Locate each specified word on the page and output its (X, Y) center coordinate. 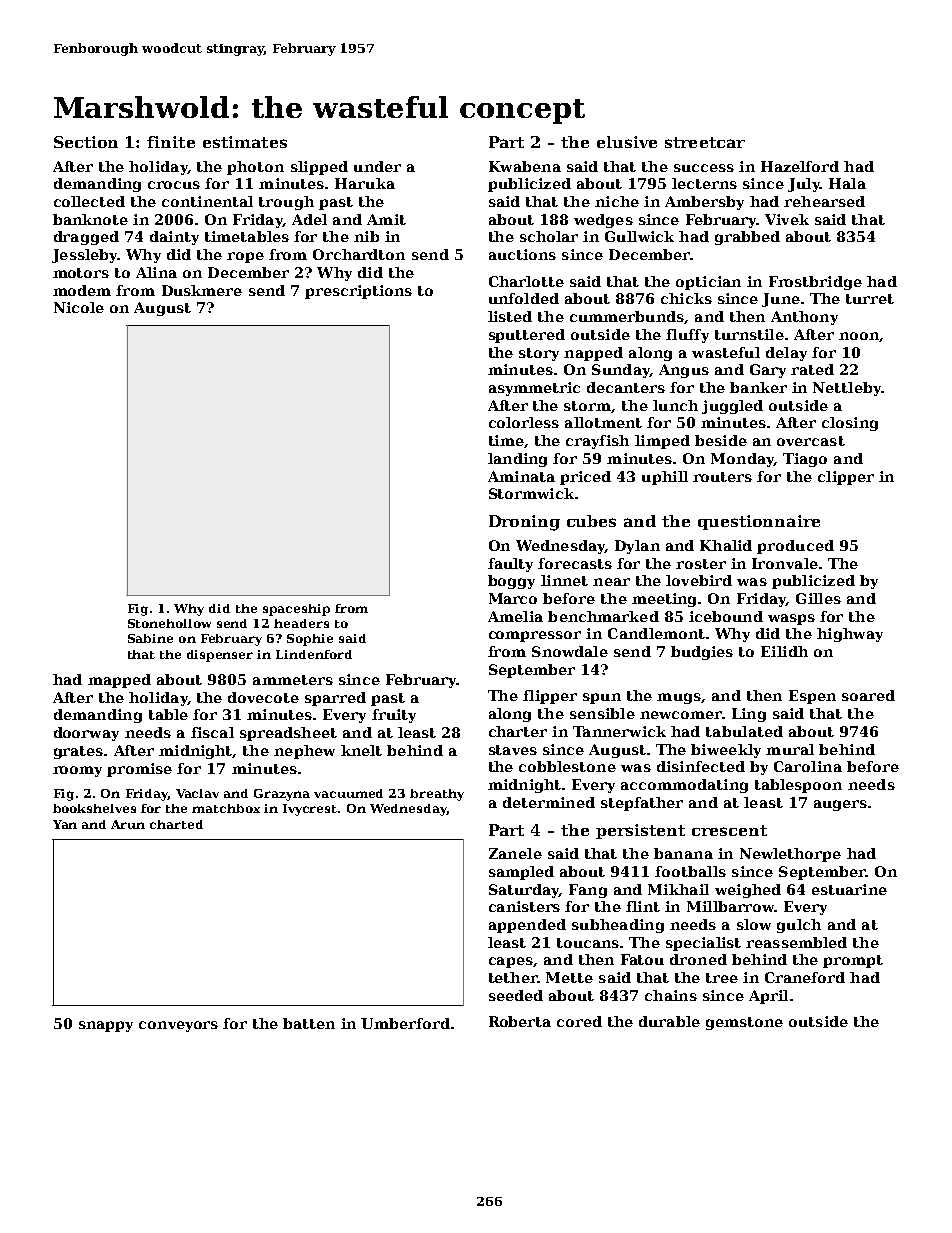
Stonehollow (169, 623)
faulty (510, 565)
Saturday (524, 891)
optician (708, 283)
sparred (335, 699)
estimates (245, 142)
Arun (128, 824)
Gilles (818, 598)
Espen (812, 697)
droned (698, 959)
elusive (627, 142)
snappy (106, 1026)
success (704, 168)
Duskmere (202, 290)
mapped (119, 681)
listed (510, 316)
